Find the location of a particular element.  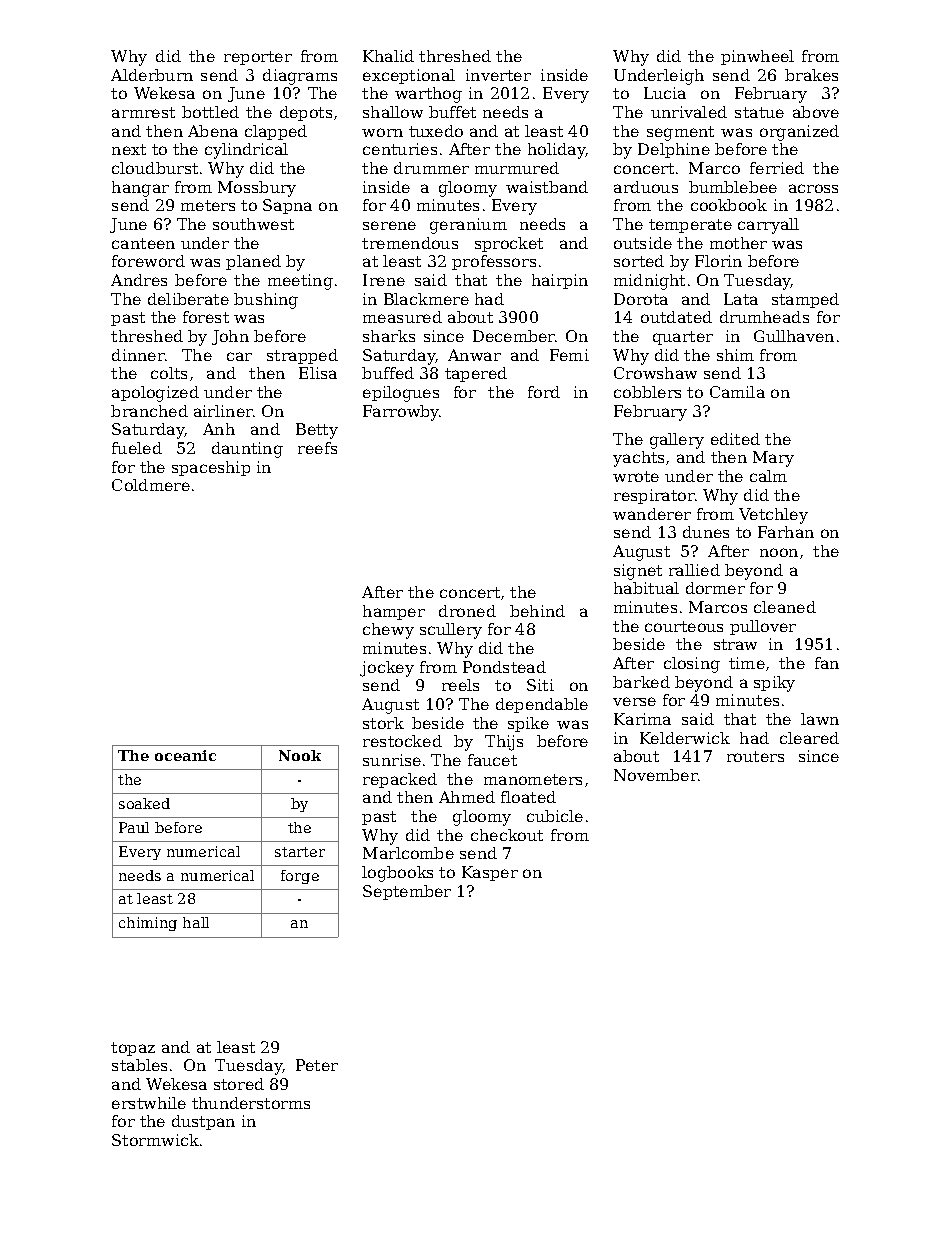

Peter is located at coordinates (317, 1065).
